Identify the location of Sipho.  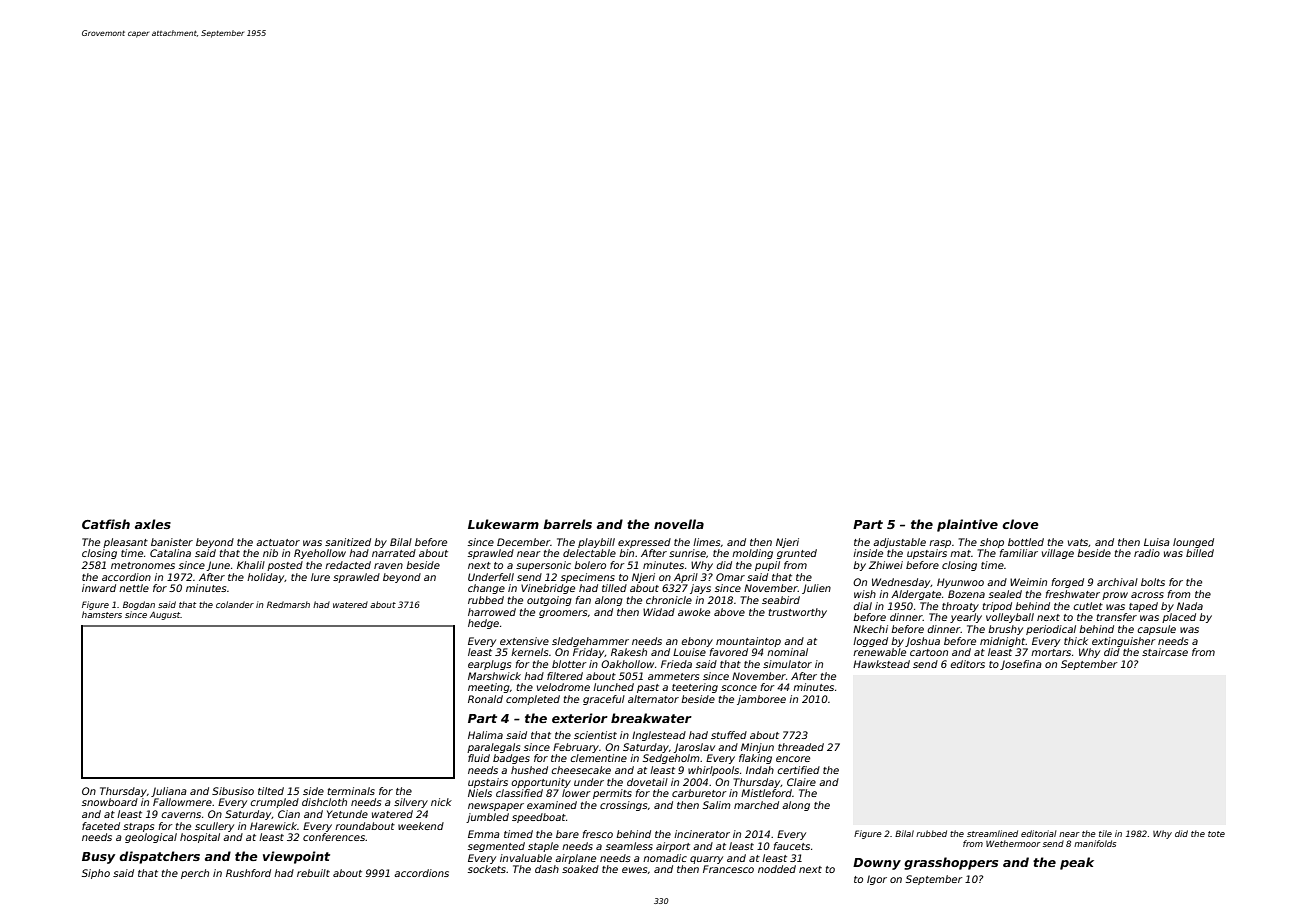
(96, 874).
